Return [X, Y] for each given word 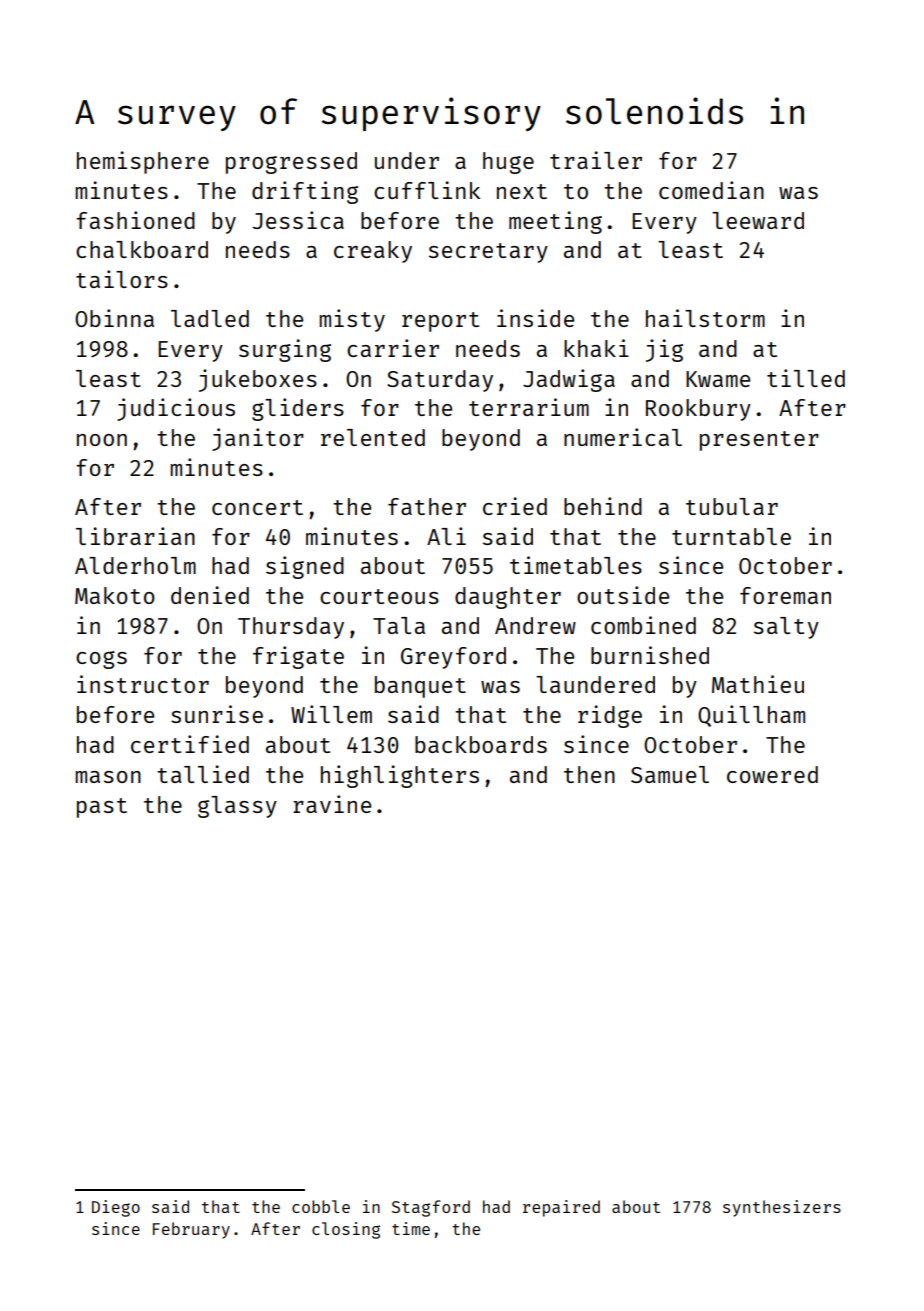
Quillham [751, 716]
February [191, 1230]
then [589, 774]
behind [603, 506]
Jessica [298, 220]
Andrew [535, 625]
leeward [758, 220]
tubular [732, 506]
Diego [116, 1208]
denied [210, 595]
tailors [122, 279]
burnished [650, 655]
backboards [481, 744]
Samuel [670, 774]
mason [108, 777]
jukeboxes [258, 380]
